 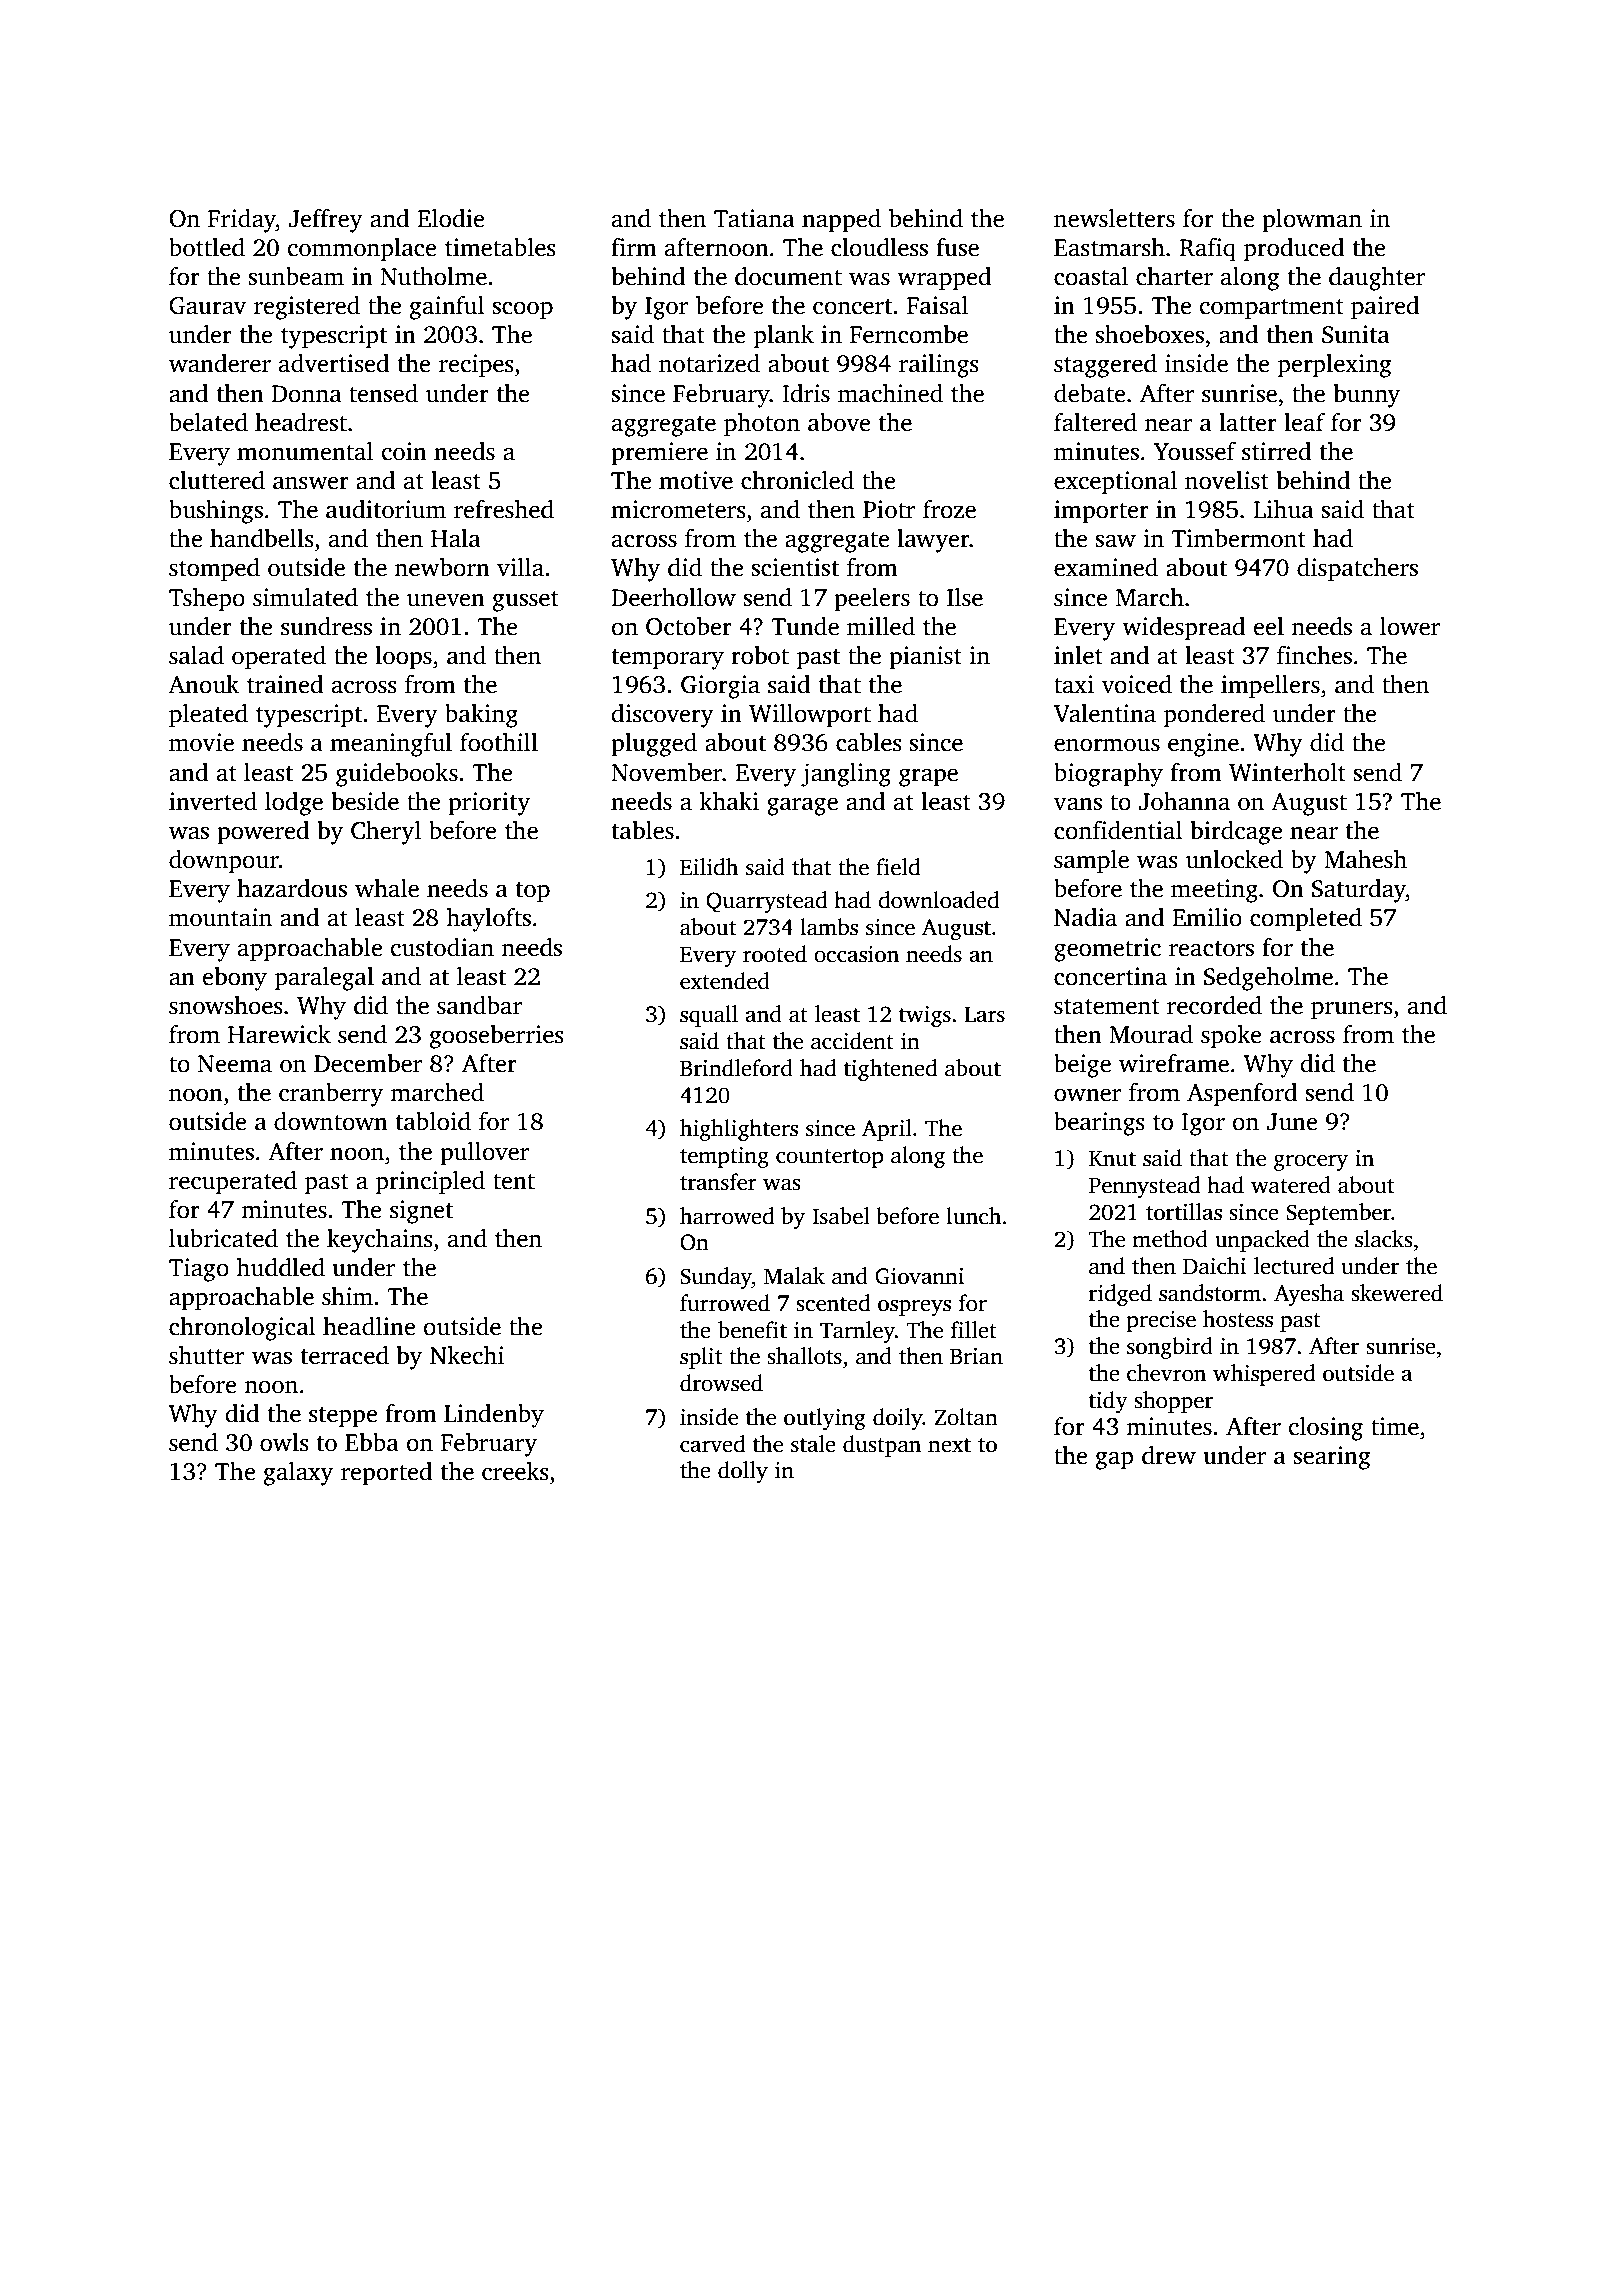 What do you see at coordinates (634, 247) in the screenshot?
I see `firm` at bounding box center [634, 247].
